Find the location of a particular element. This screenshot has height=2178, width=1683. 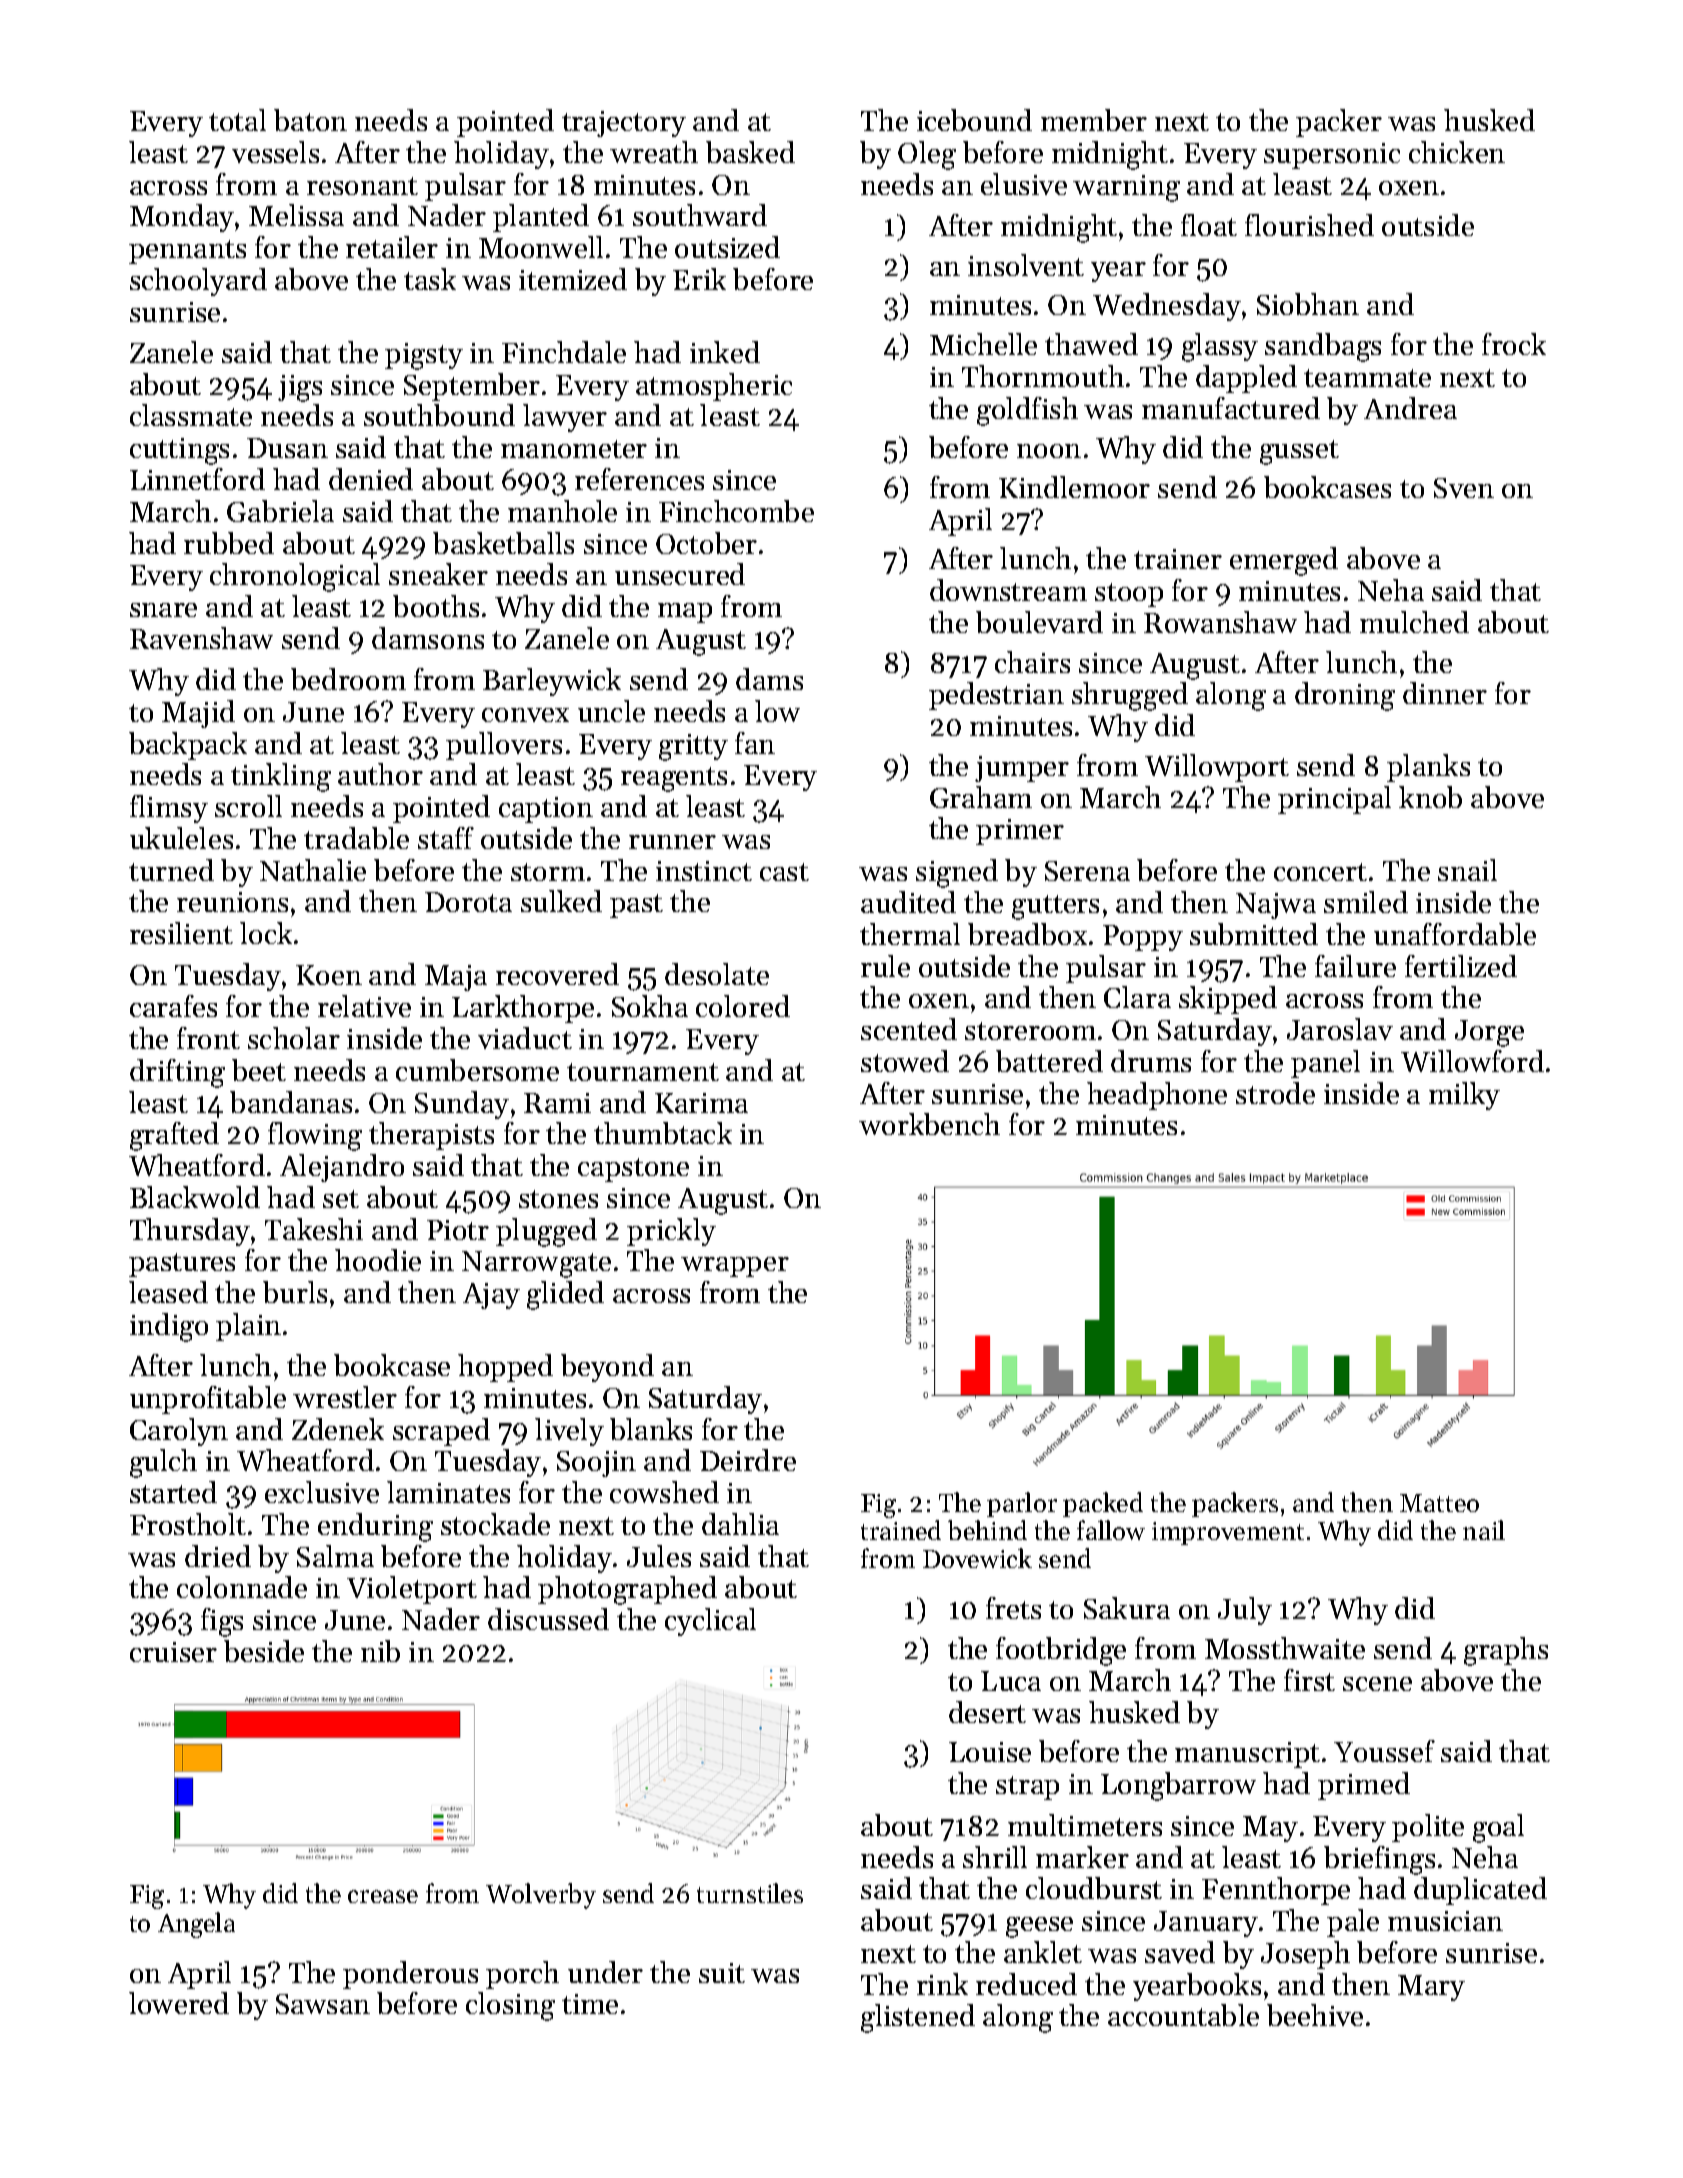

outsized is located at coordinates (727, 247).
